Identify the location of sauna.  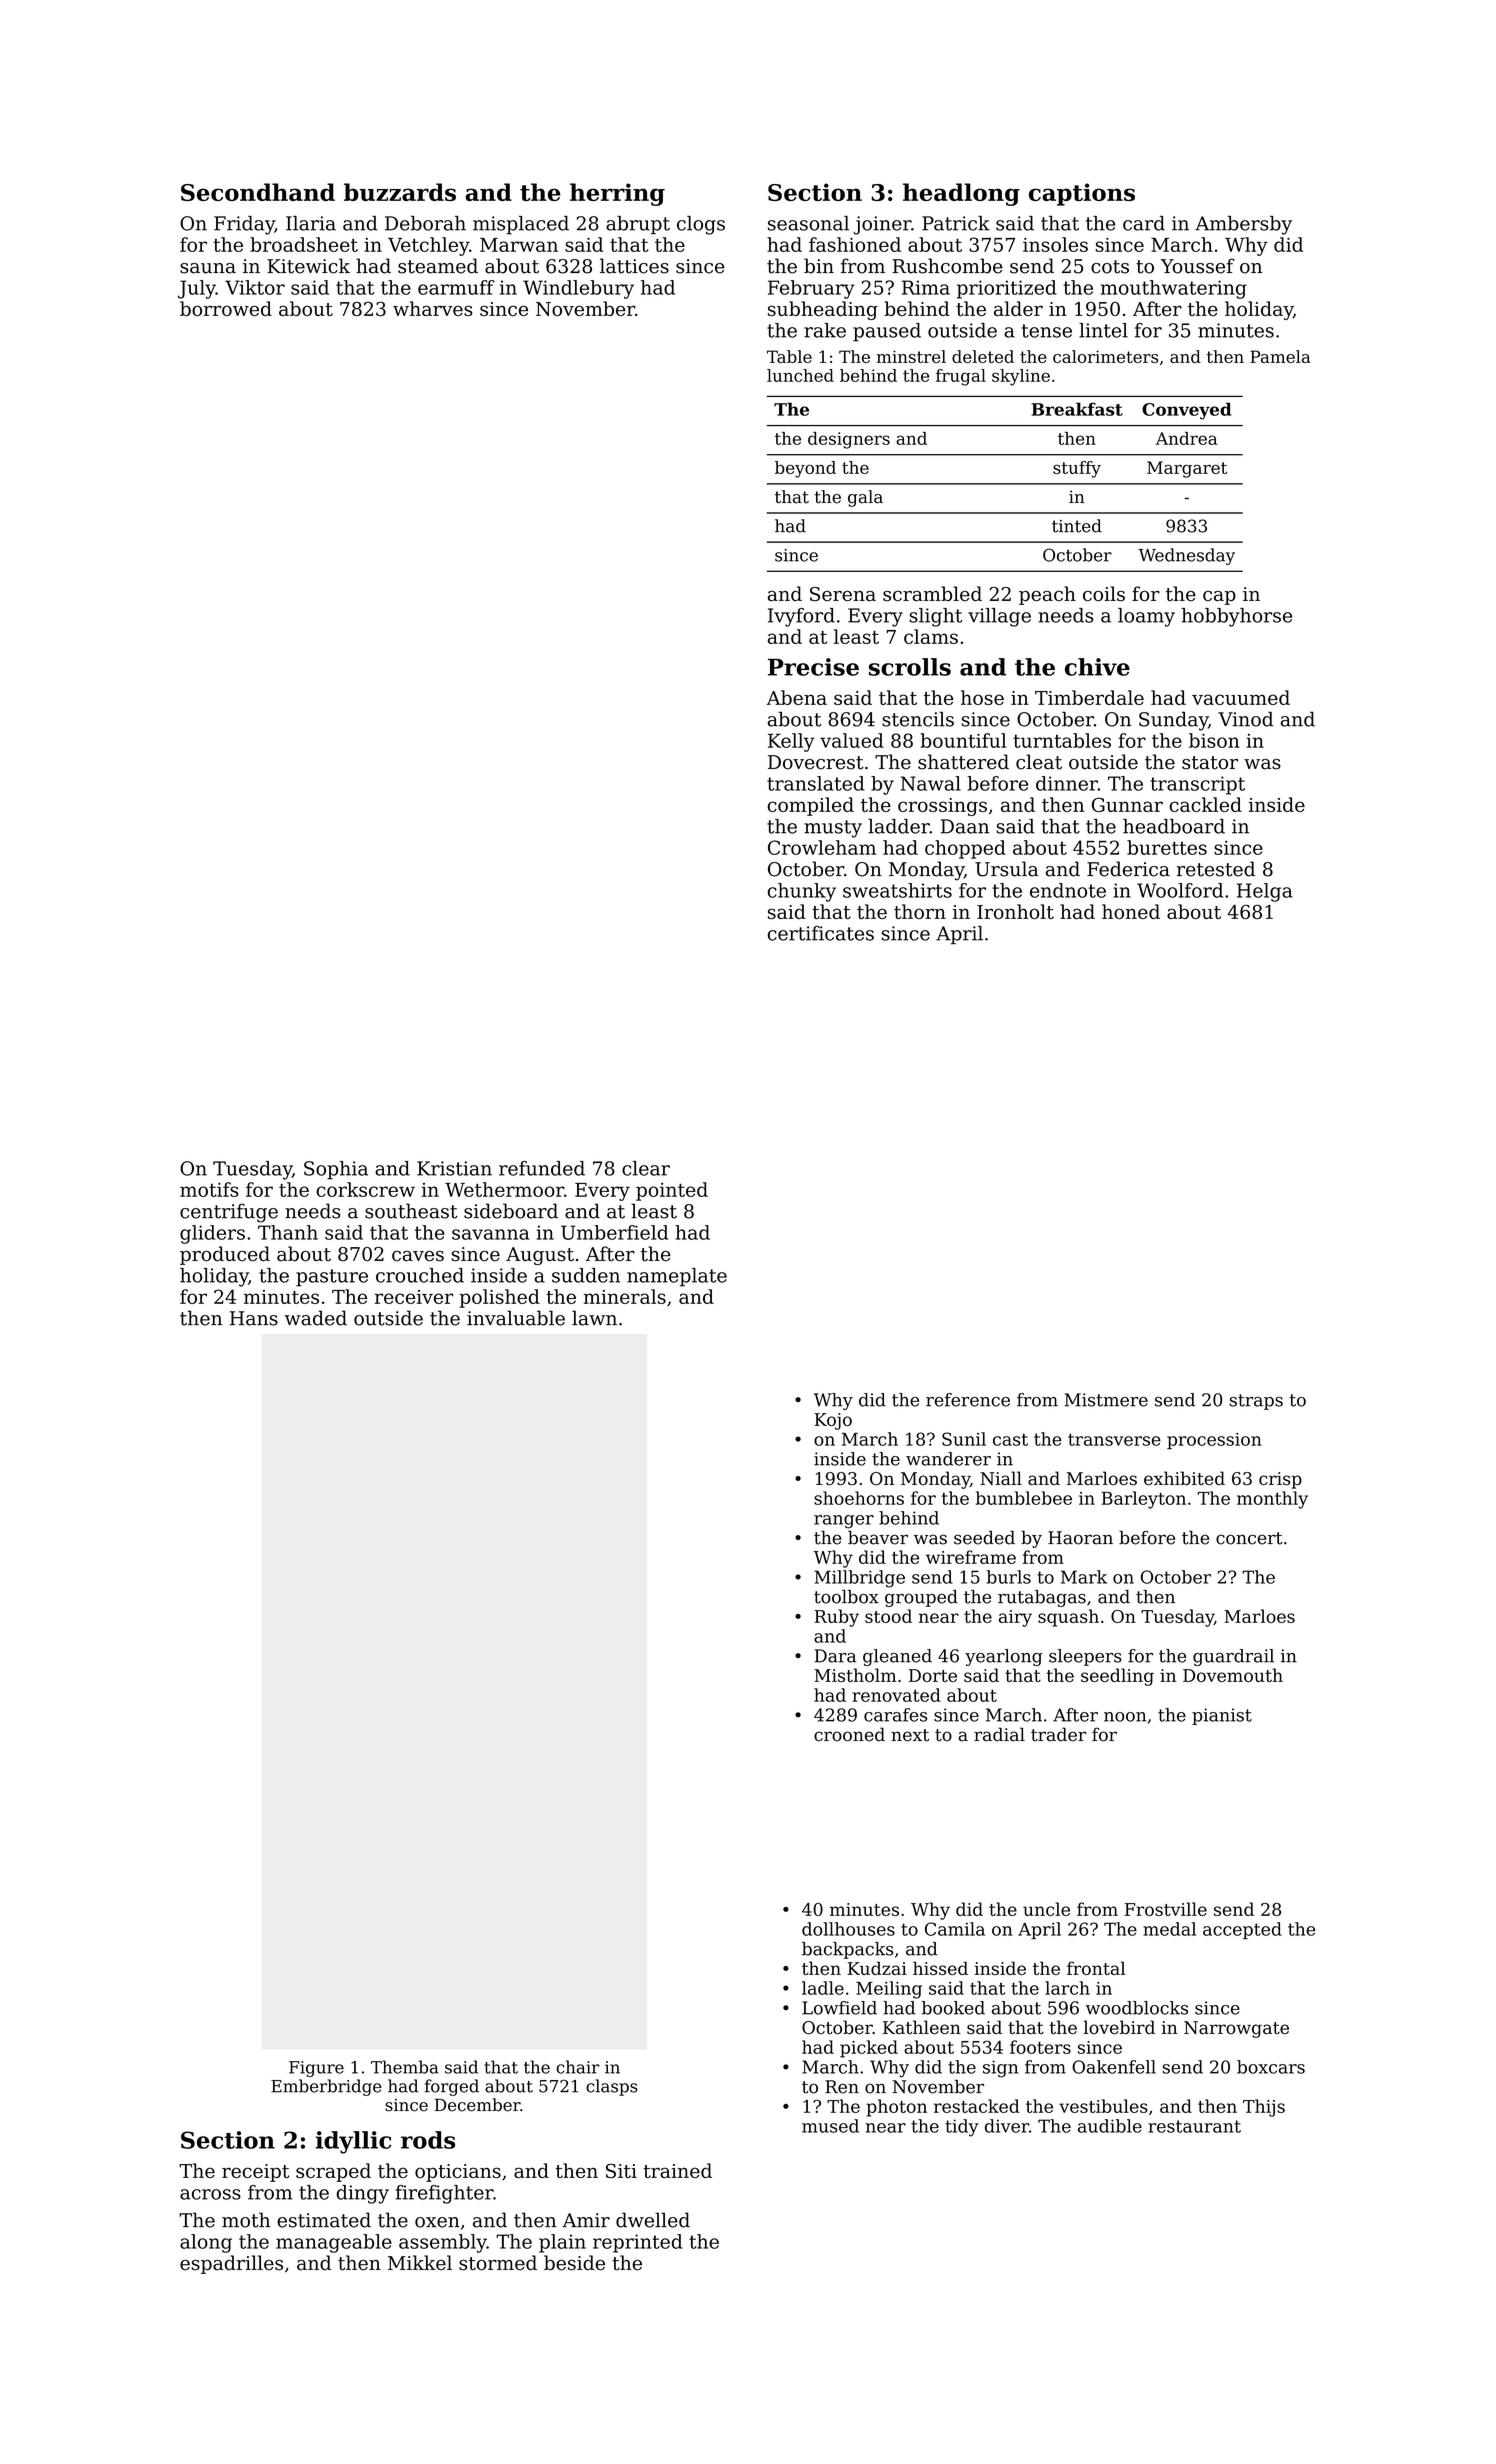
(208, 268).
